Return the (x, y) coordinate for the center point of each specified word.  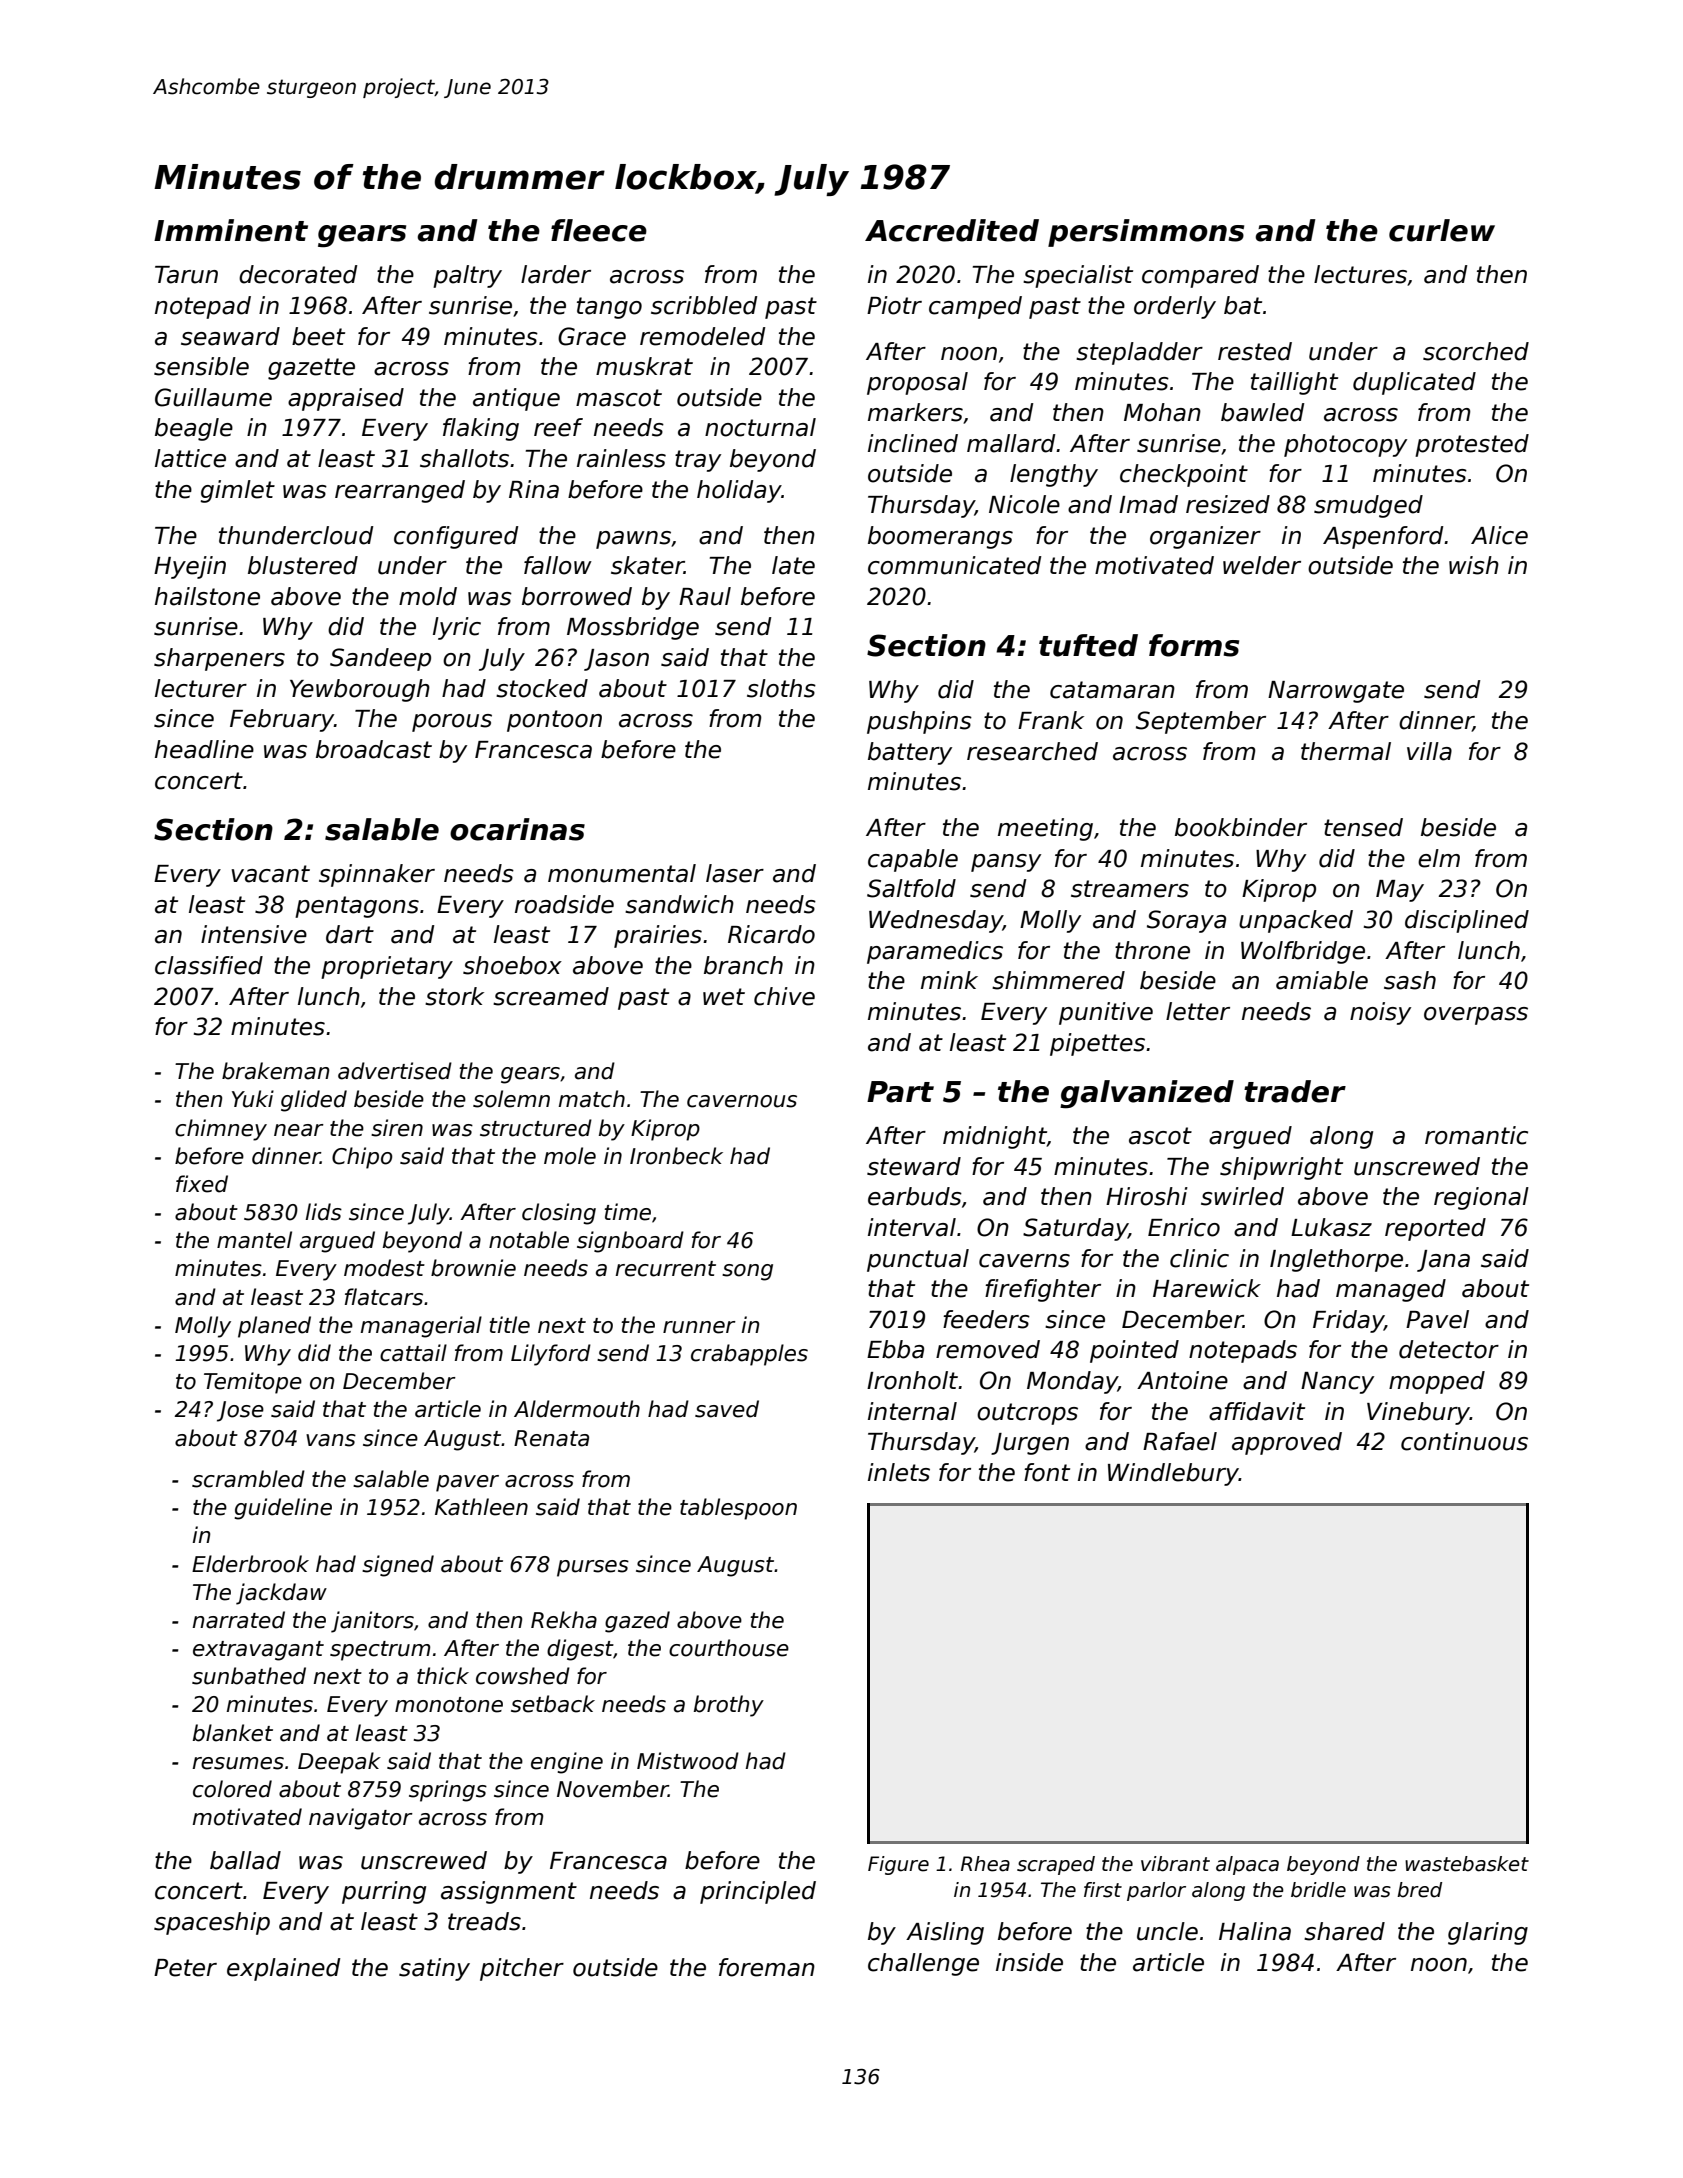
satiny (434, 1969)
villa (1429, 751)
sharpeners (219, 659)
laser (735, 873)
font (1047, 1472)
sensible (201, 366)
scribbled (704, 305)
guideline (283, 1509)
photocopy (1345, 445)
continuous (1464, 1441)
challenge (923, 1964)
